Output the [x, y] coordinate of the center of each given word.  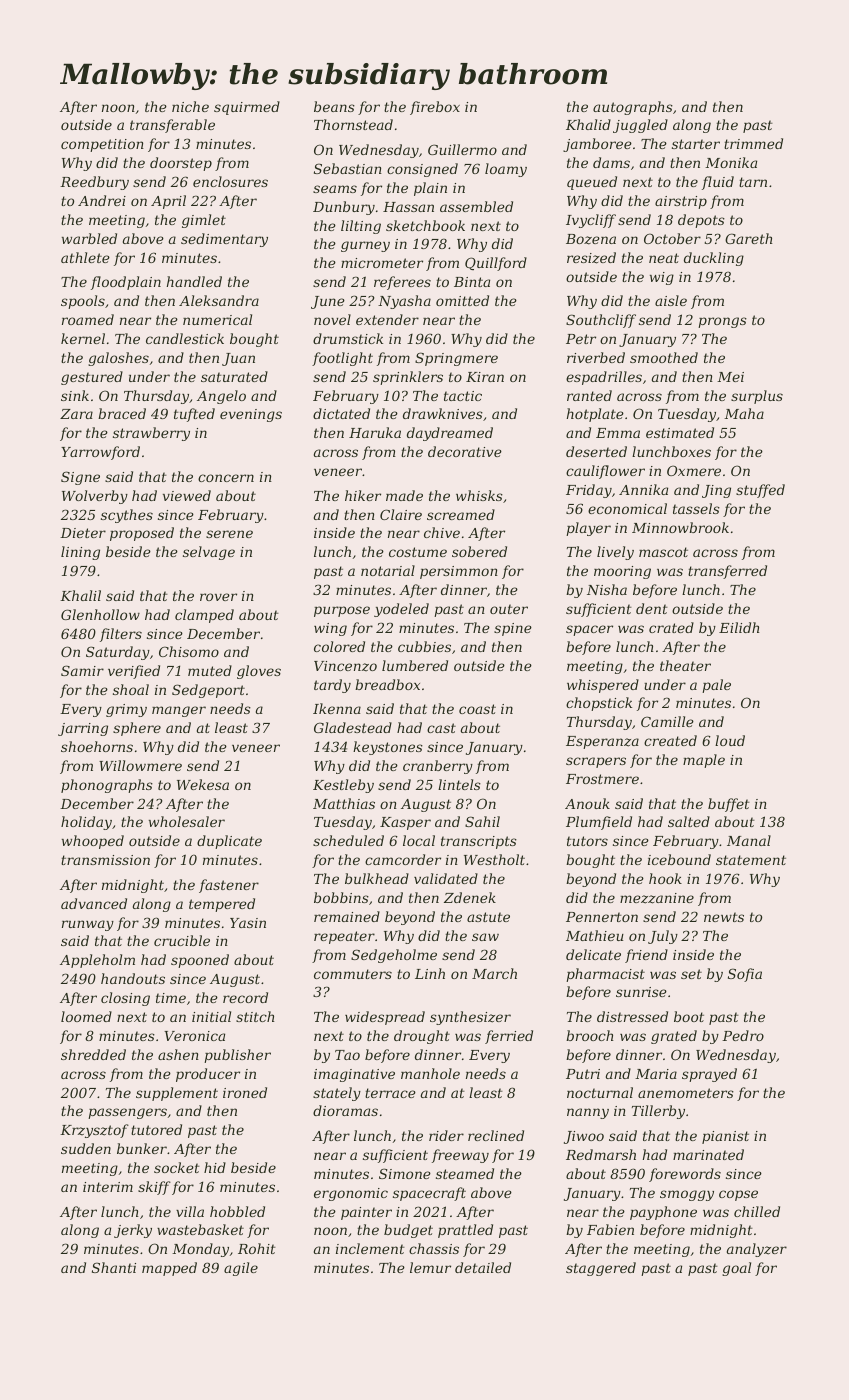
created [670, 740]
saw [485, 937]
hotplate [595, 415]
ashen [178, 1054]
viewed [187, 495]
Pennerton [602, 917]
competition [102, 145]
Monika [731, 162]
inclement [370, 1248]
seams [335, 189]
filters [121, 635]
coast [477, 709]
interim [108, 1187]
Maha [744, 413]
